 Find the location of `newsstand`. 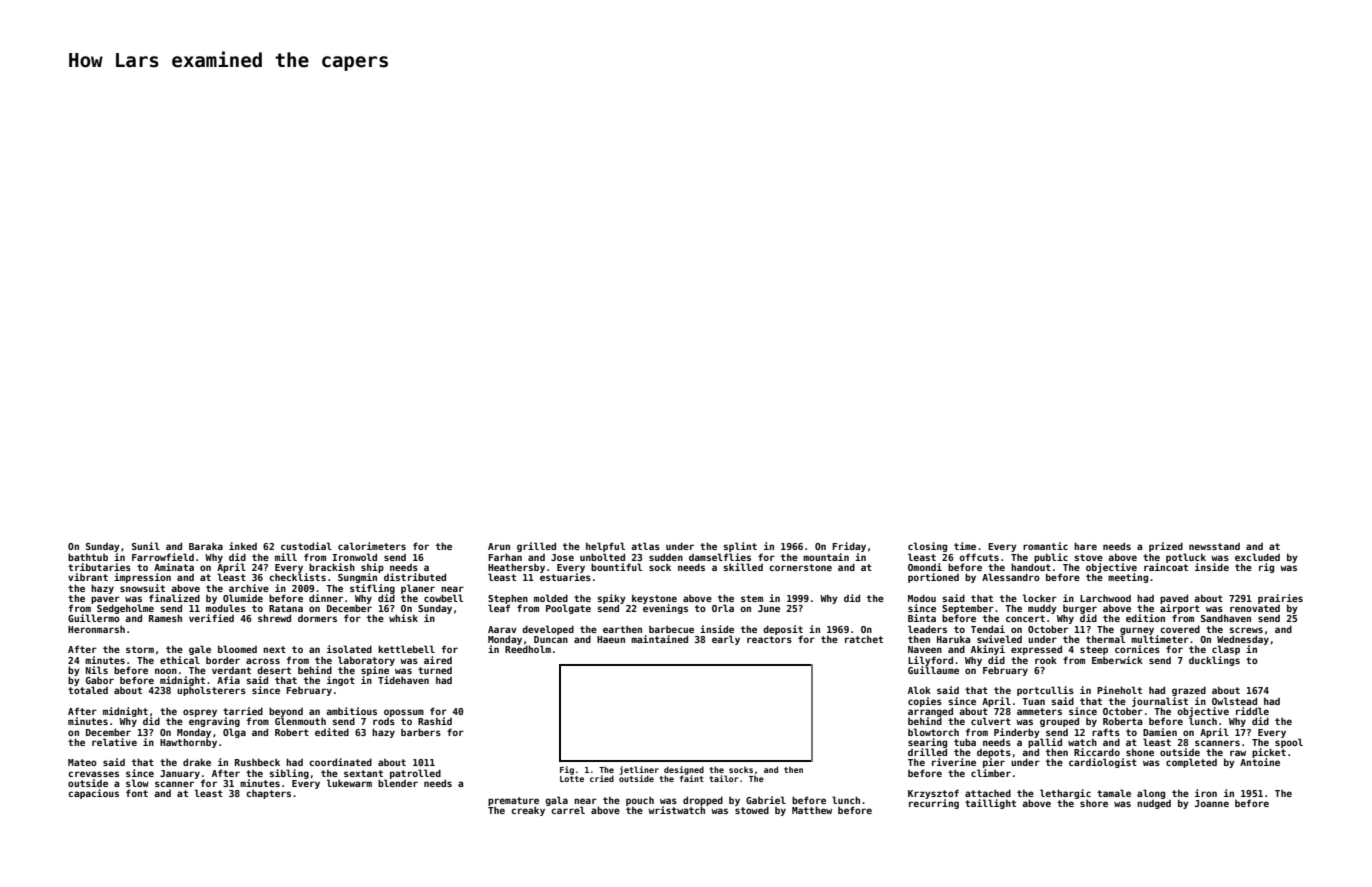

newsstand is located at coordinates (1214, 546).
